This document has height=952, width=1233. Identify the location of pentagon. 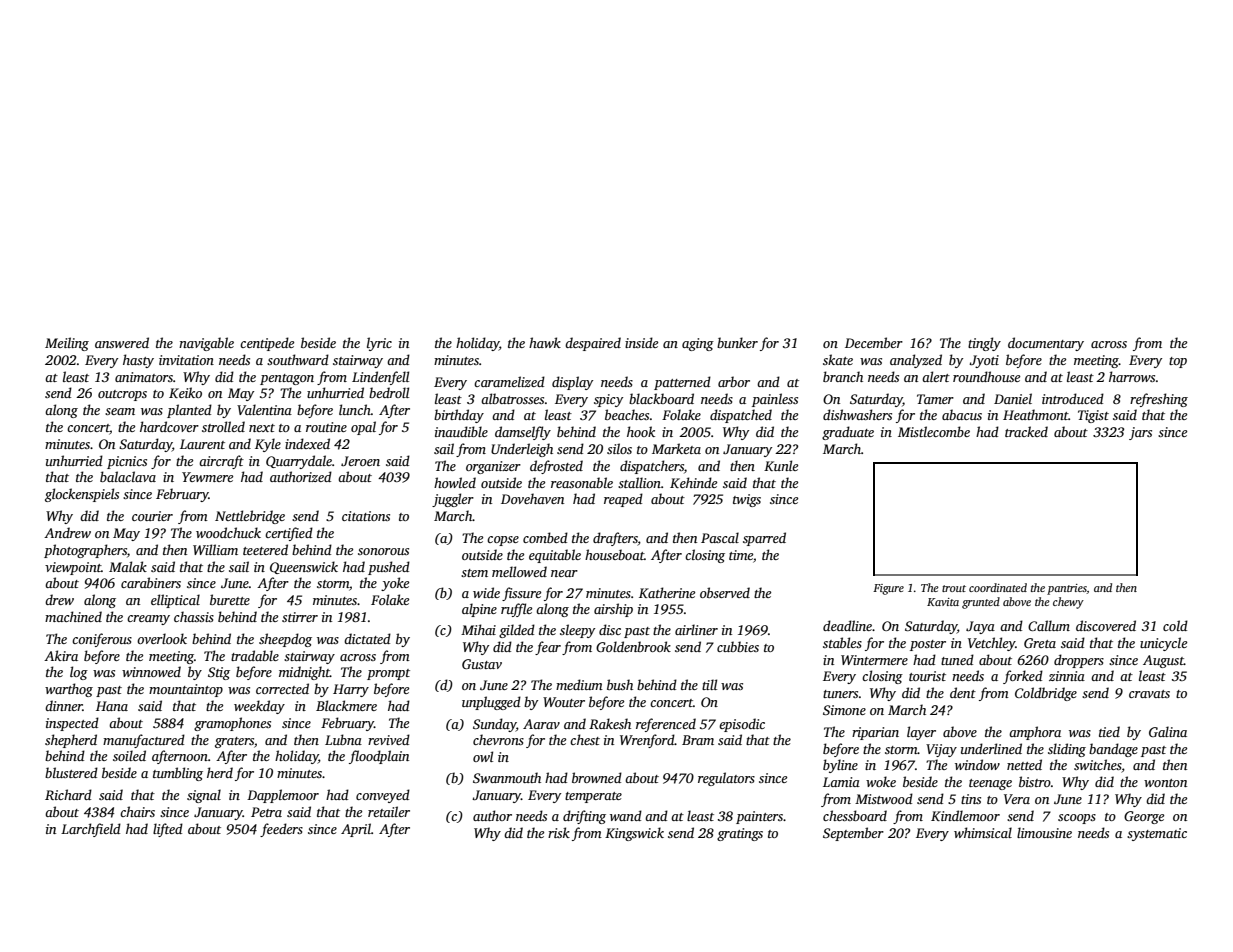
(287, 379).
